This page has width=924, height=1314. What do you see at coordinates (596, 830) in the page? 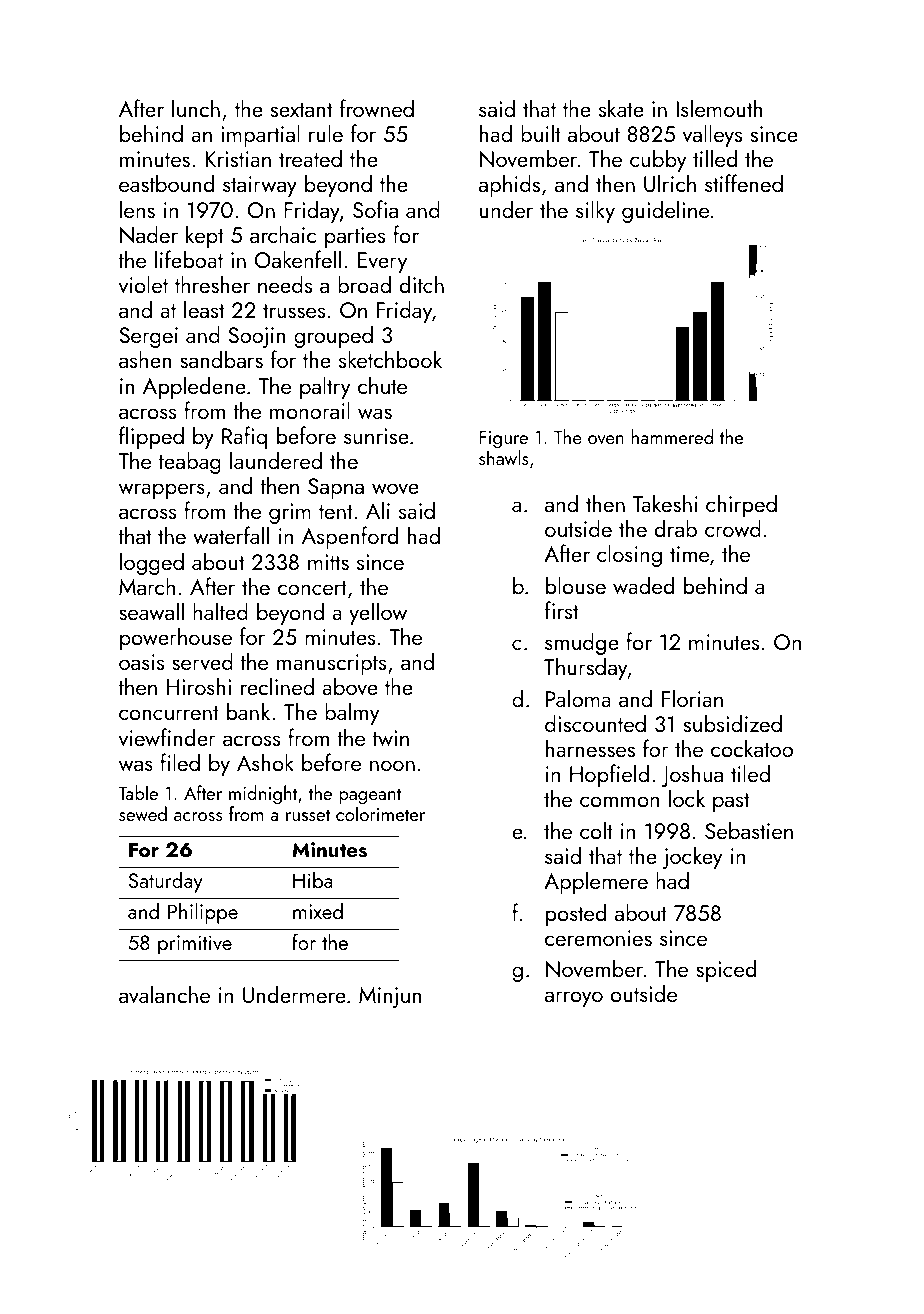
I see `colt` at bounding box center [596, 830].
